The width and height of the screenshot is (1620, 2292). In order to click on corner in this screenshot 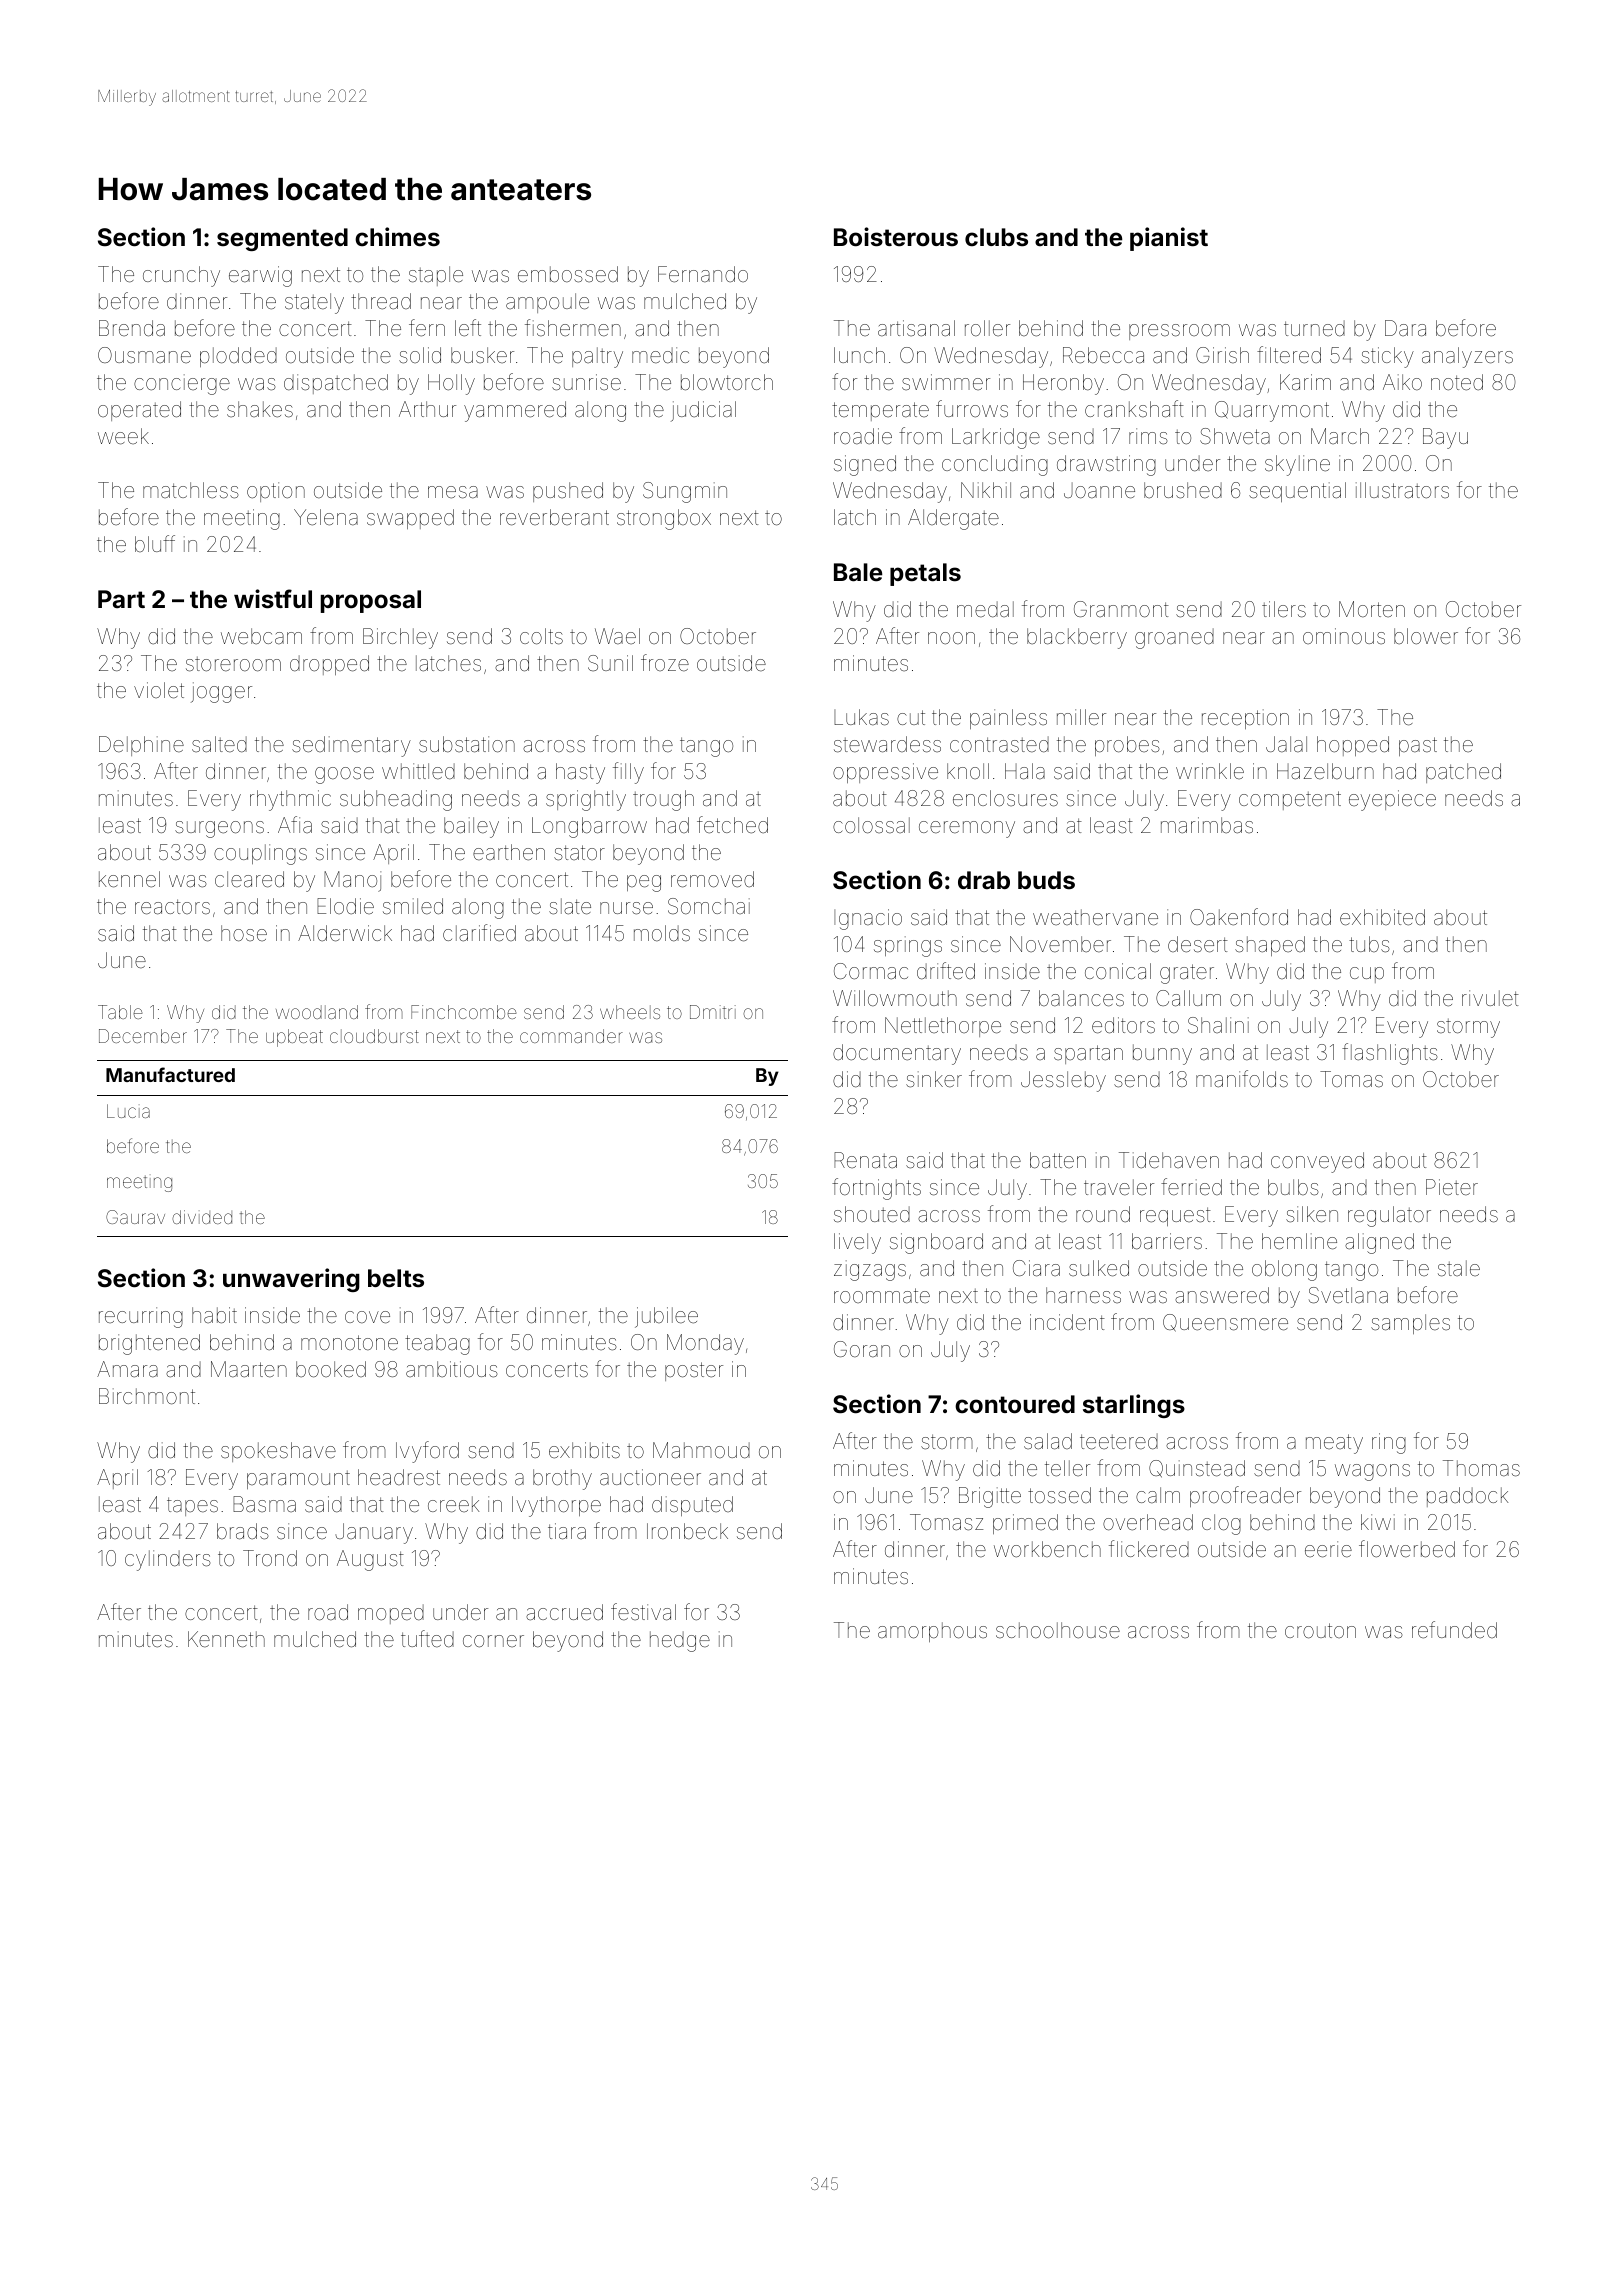, I will do `click(493, 1641)`.
